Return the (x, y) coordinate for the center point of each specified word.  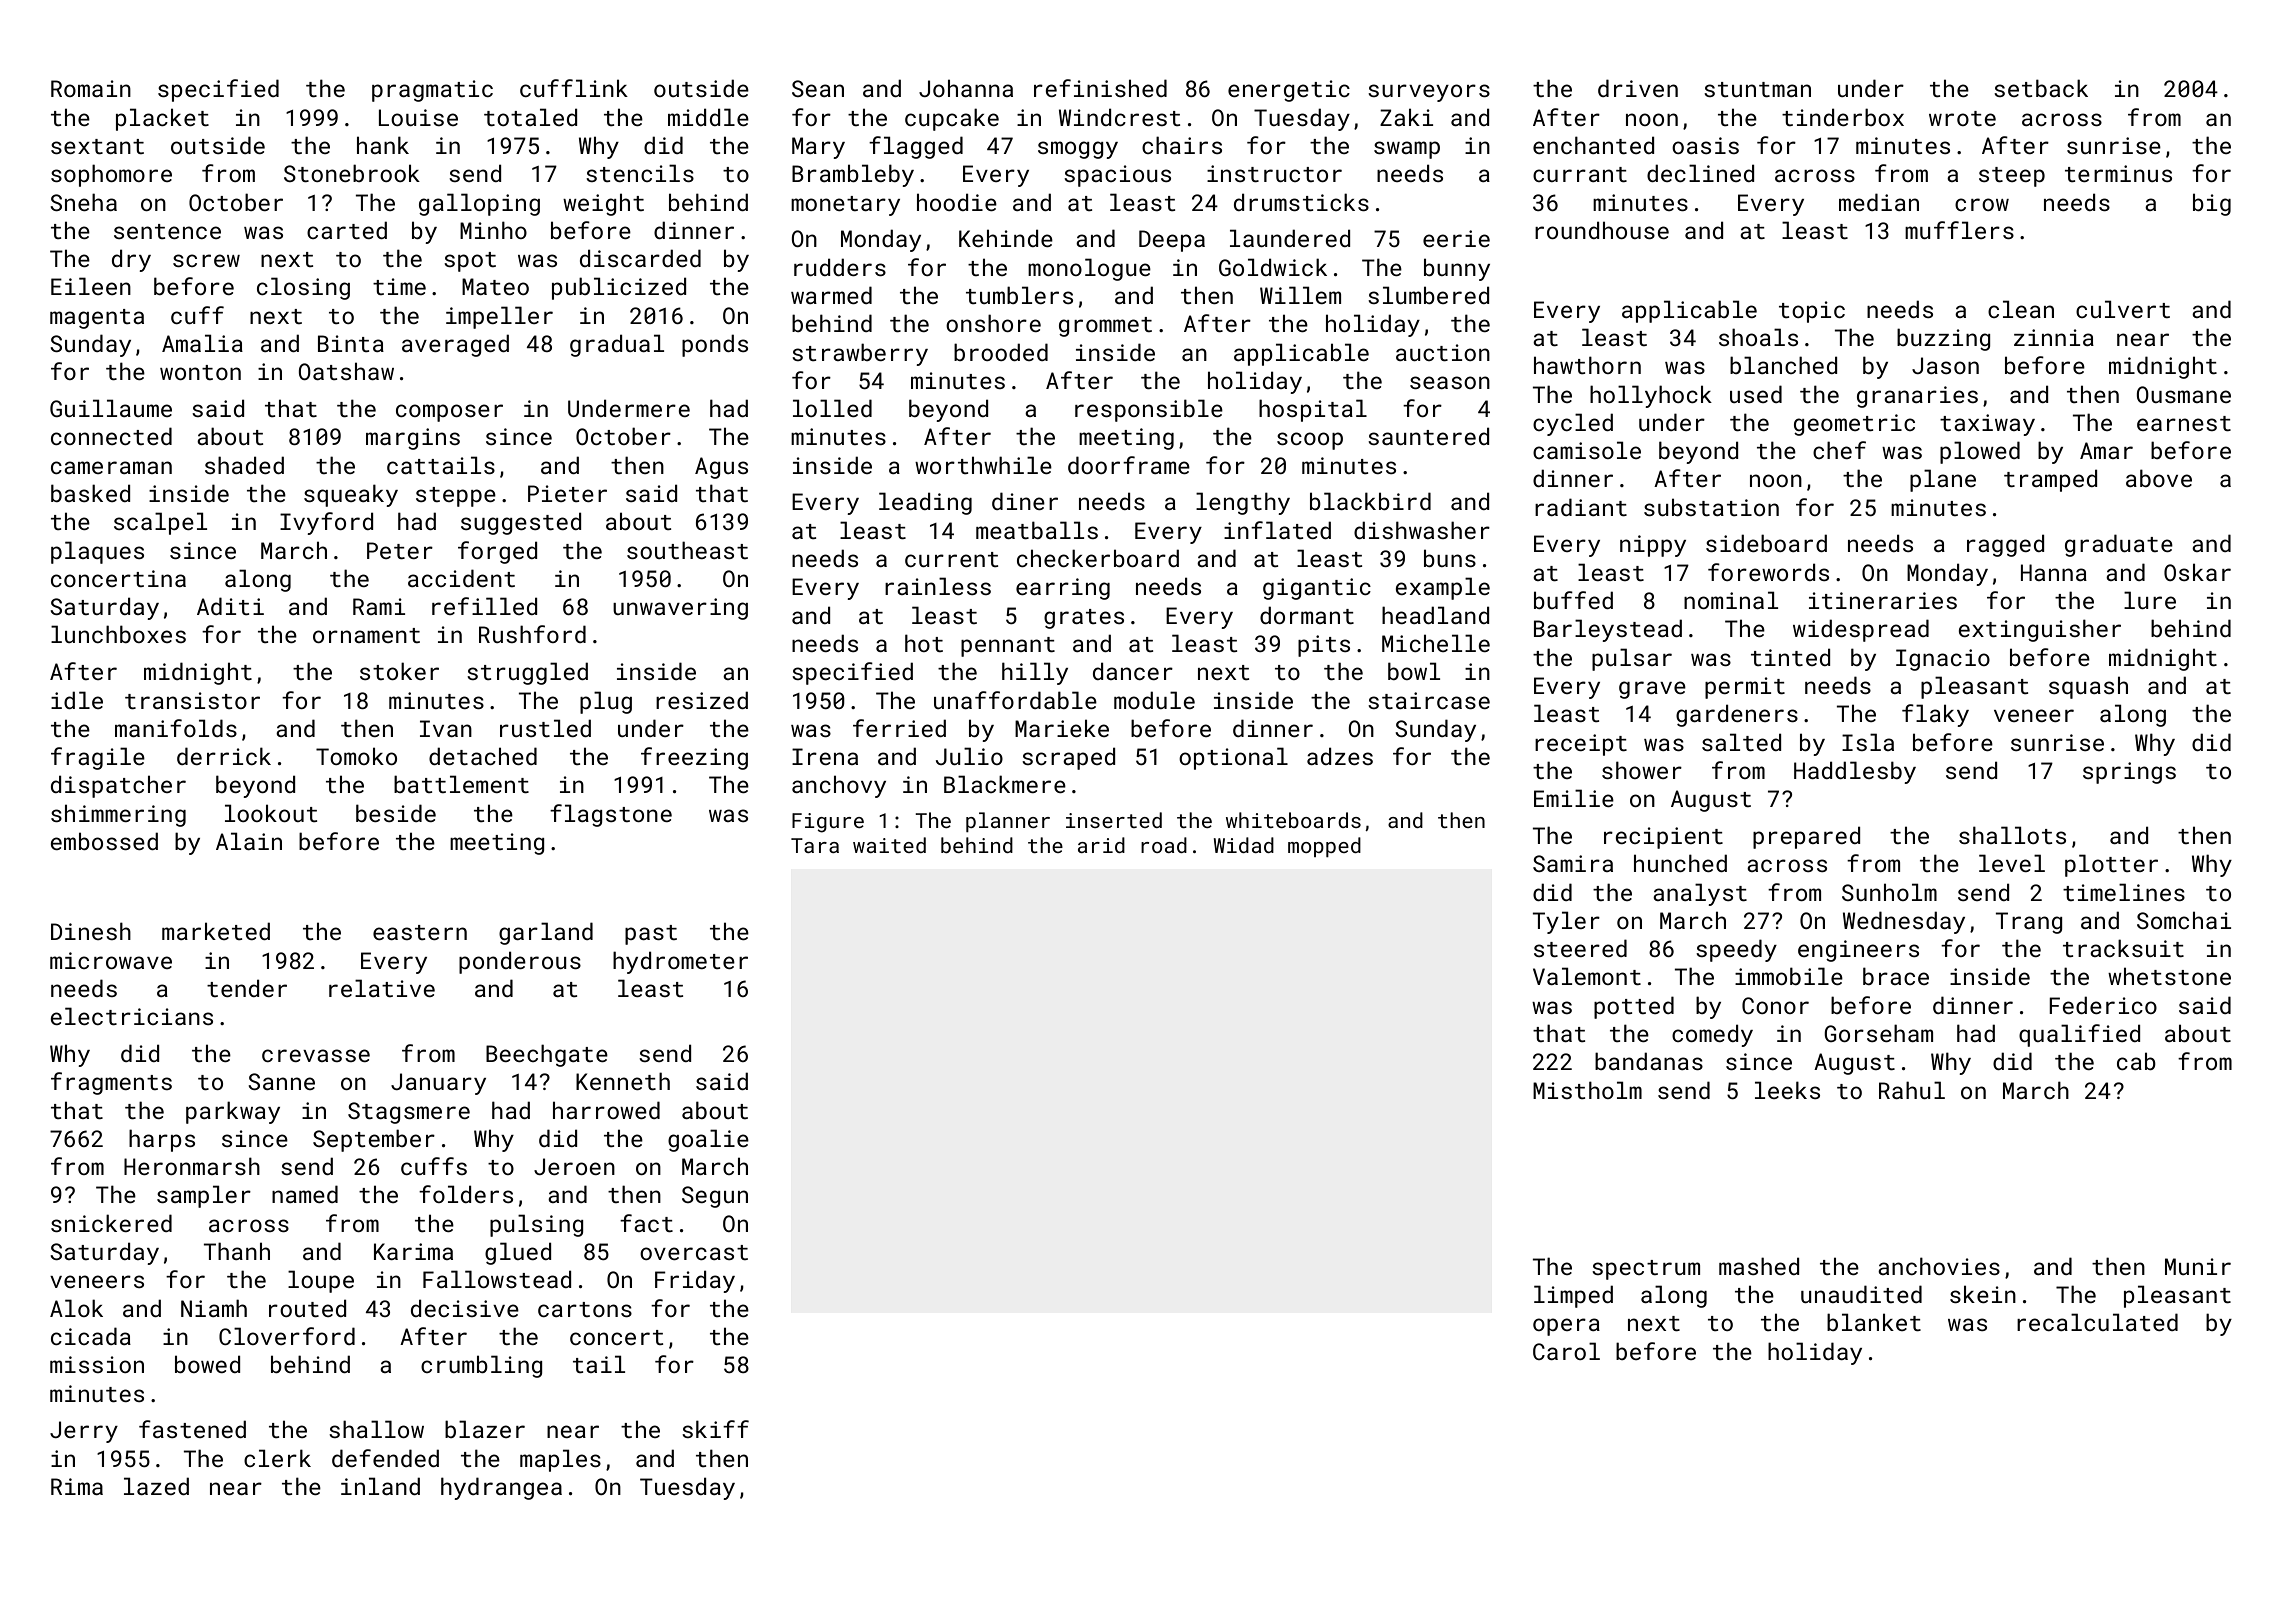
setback (2041, 88)
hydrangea (501, 1488)
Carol (1566, 1351)
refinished (1100, 88)
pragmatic (432, 91)
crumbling (482, 1366)
